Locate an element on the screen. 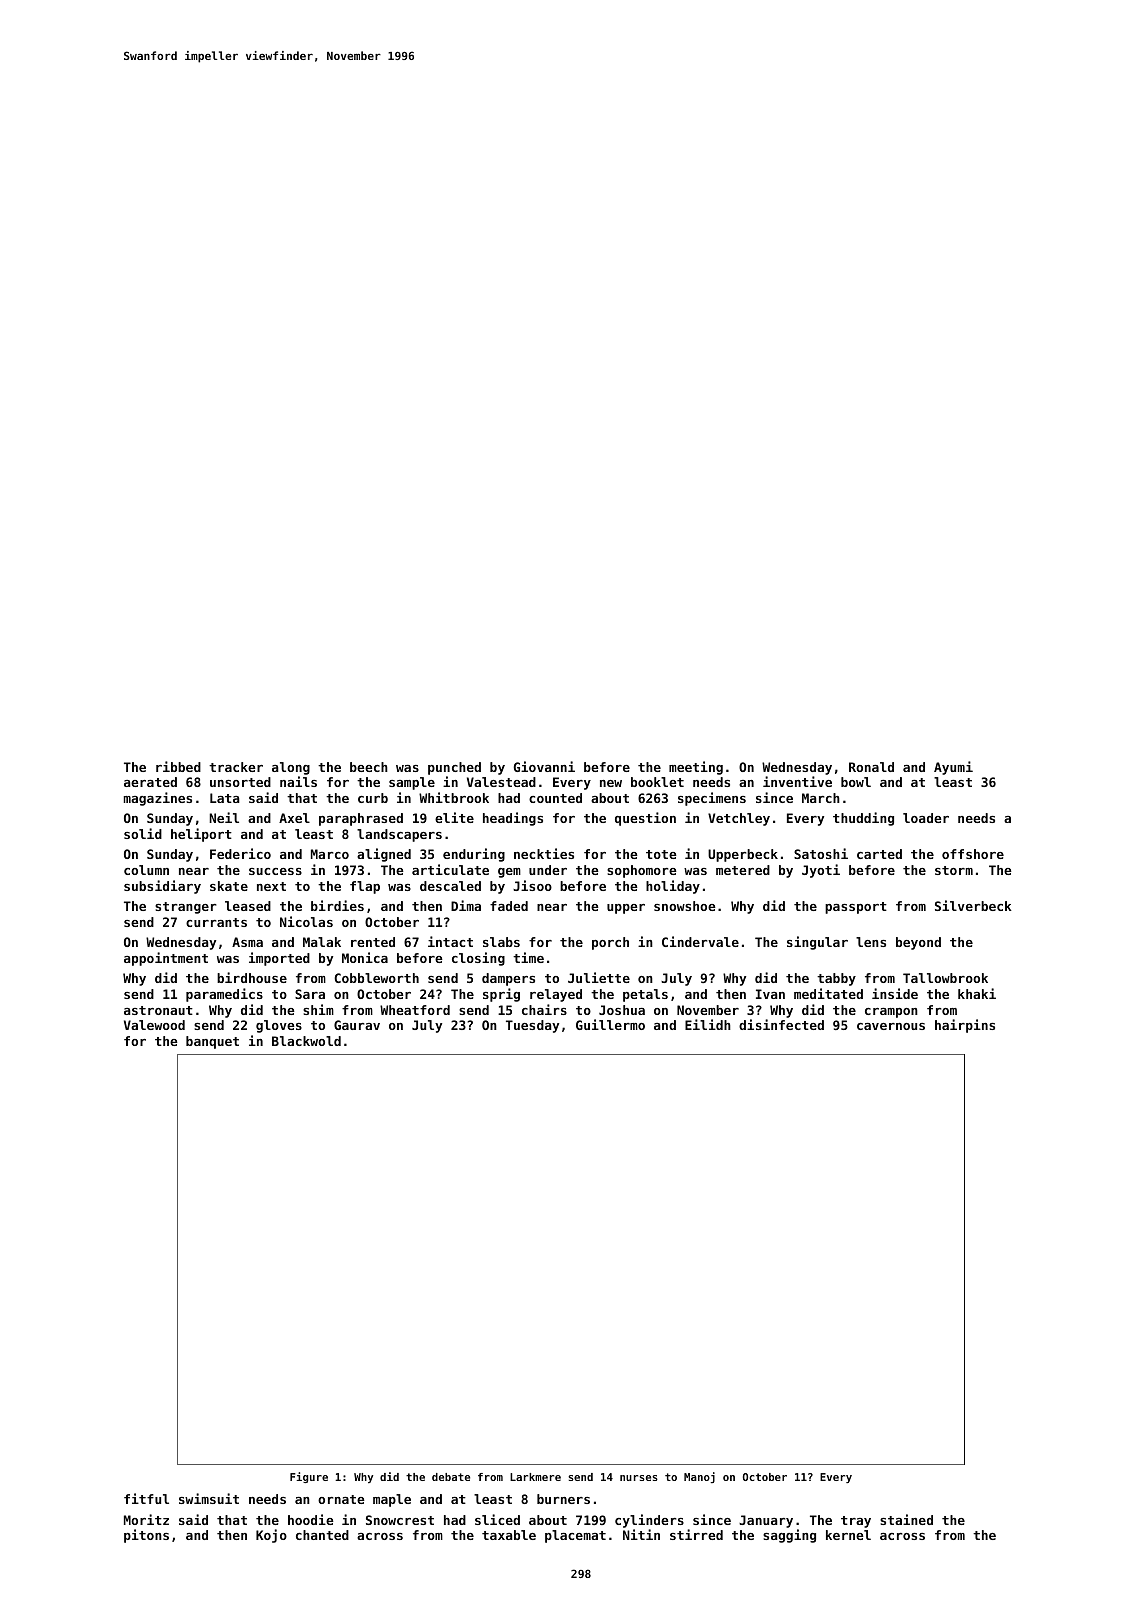  tote is located at coordinates (661, 854).
